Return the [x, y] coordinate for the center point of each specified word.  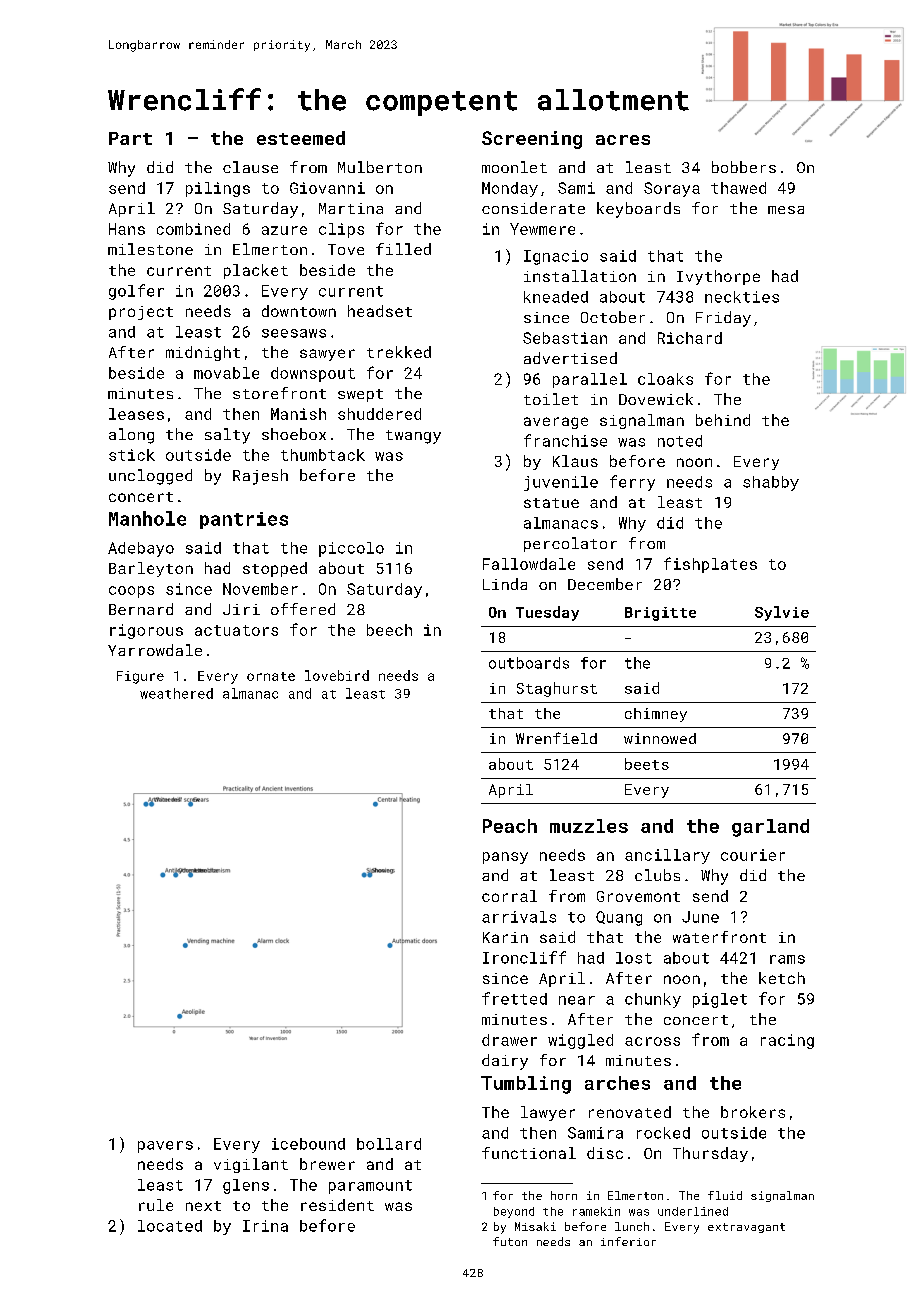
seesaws [294, 333]
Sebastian [565, 338]
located [170, 1226]
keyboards [638, 210]
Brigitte [660, 614]
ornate [271, 676]
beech [389, 630]
